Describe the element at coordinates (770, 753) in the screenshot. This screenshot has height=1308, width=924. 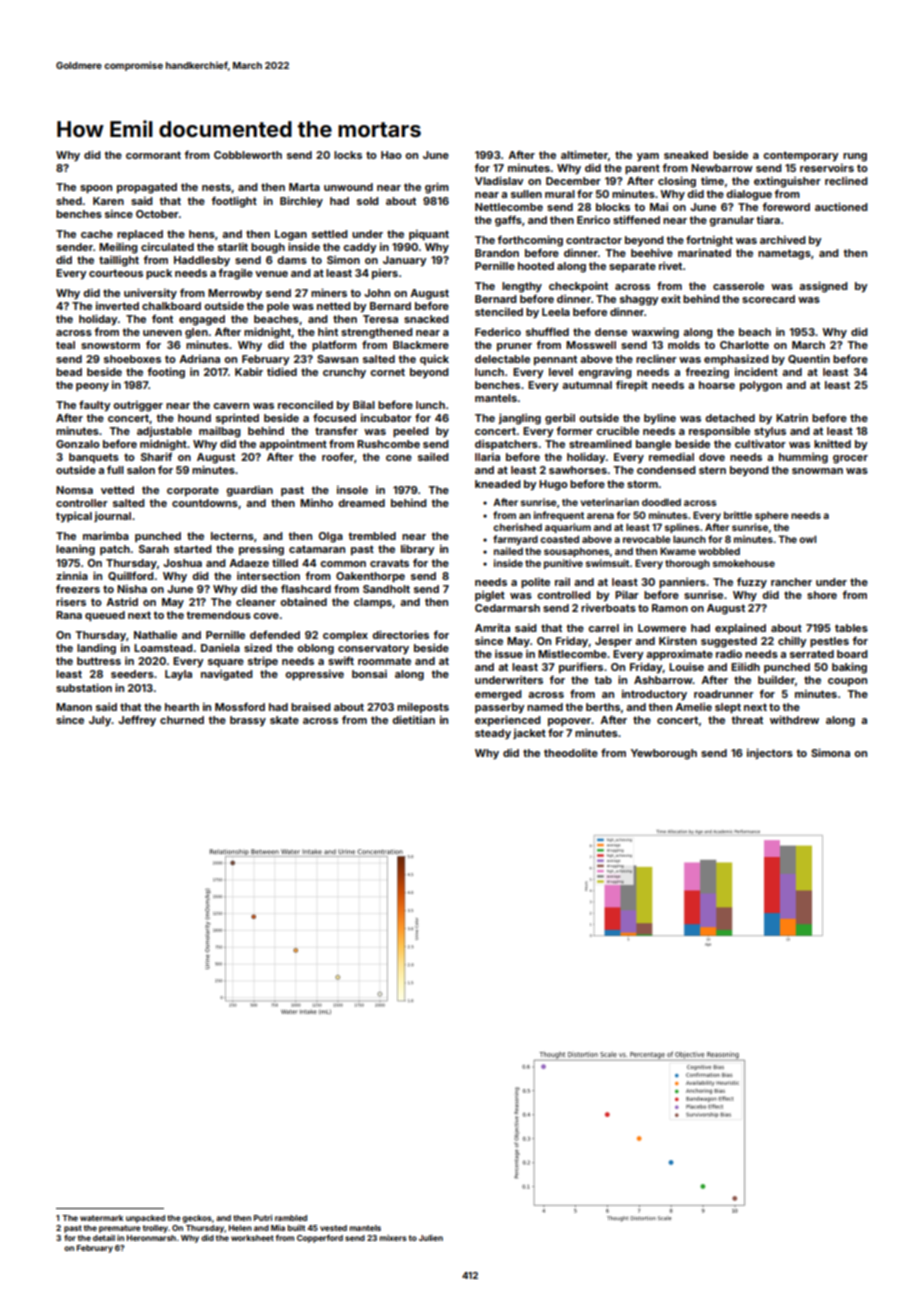
I see `injectors` at that location.
